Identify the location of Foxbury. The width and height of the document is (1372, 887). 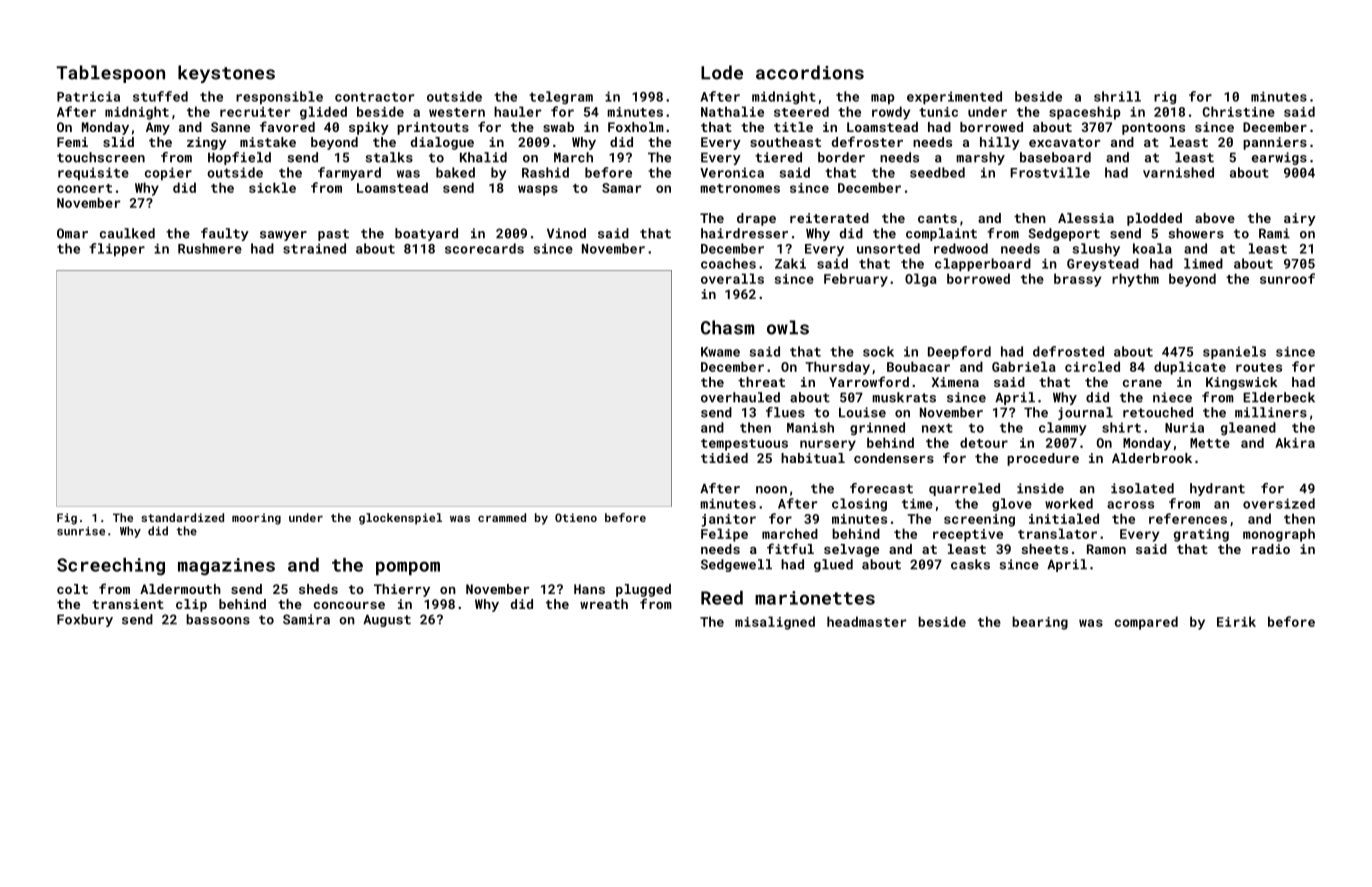
(85, 620).
